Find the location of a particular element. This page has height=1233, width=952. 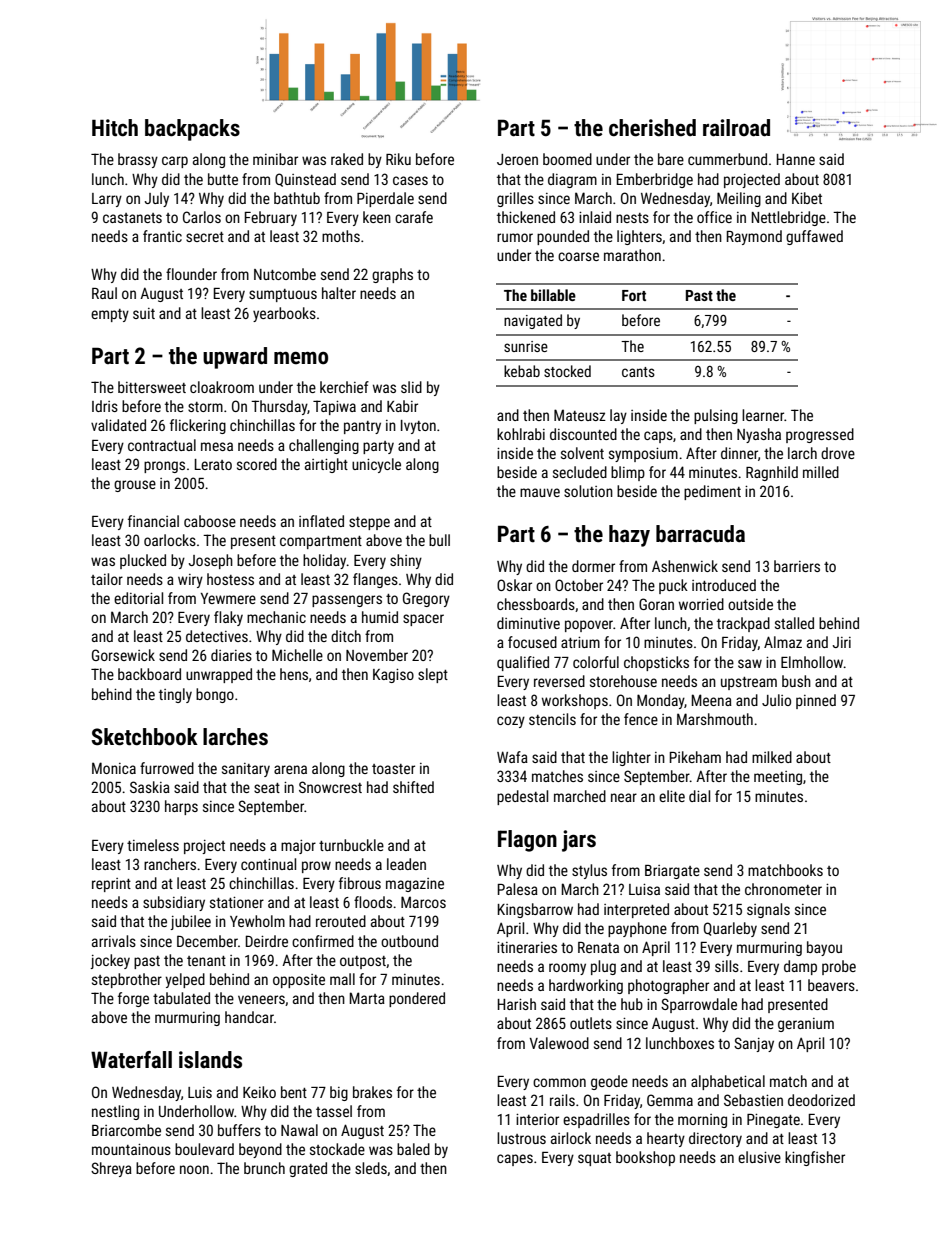

Gregory is located at coordinates (426, 599).
